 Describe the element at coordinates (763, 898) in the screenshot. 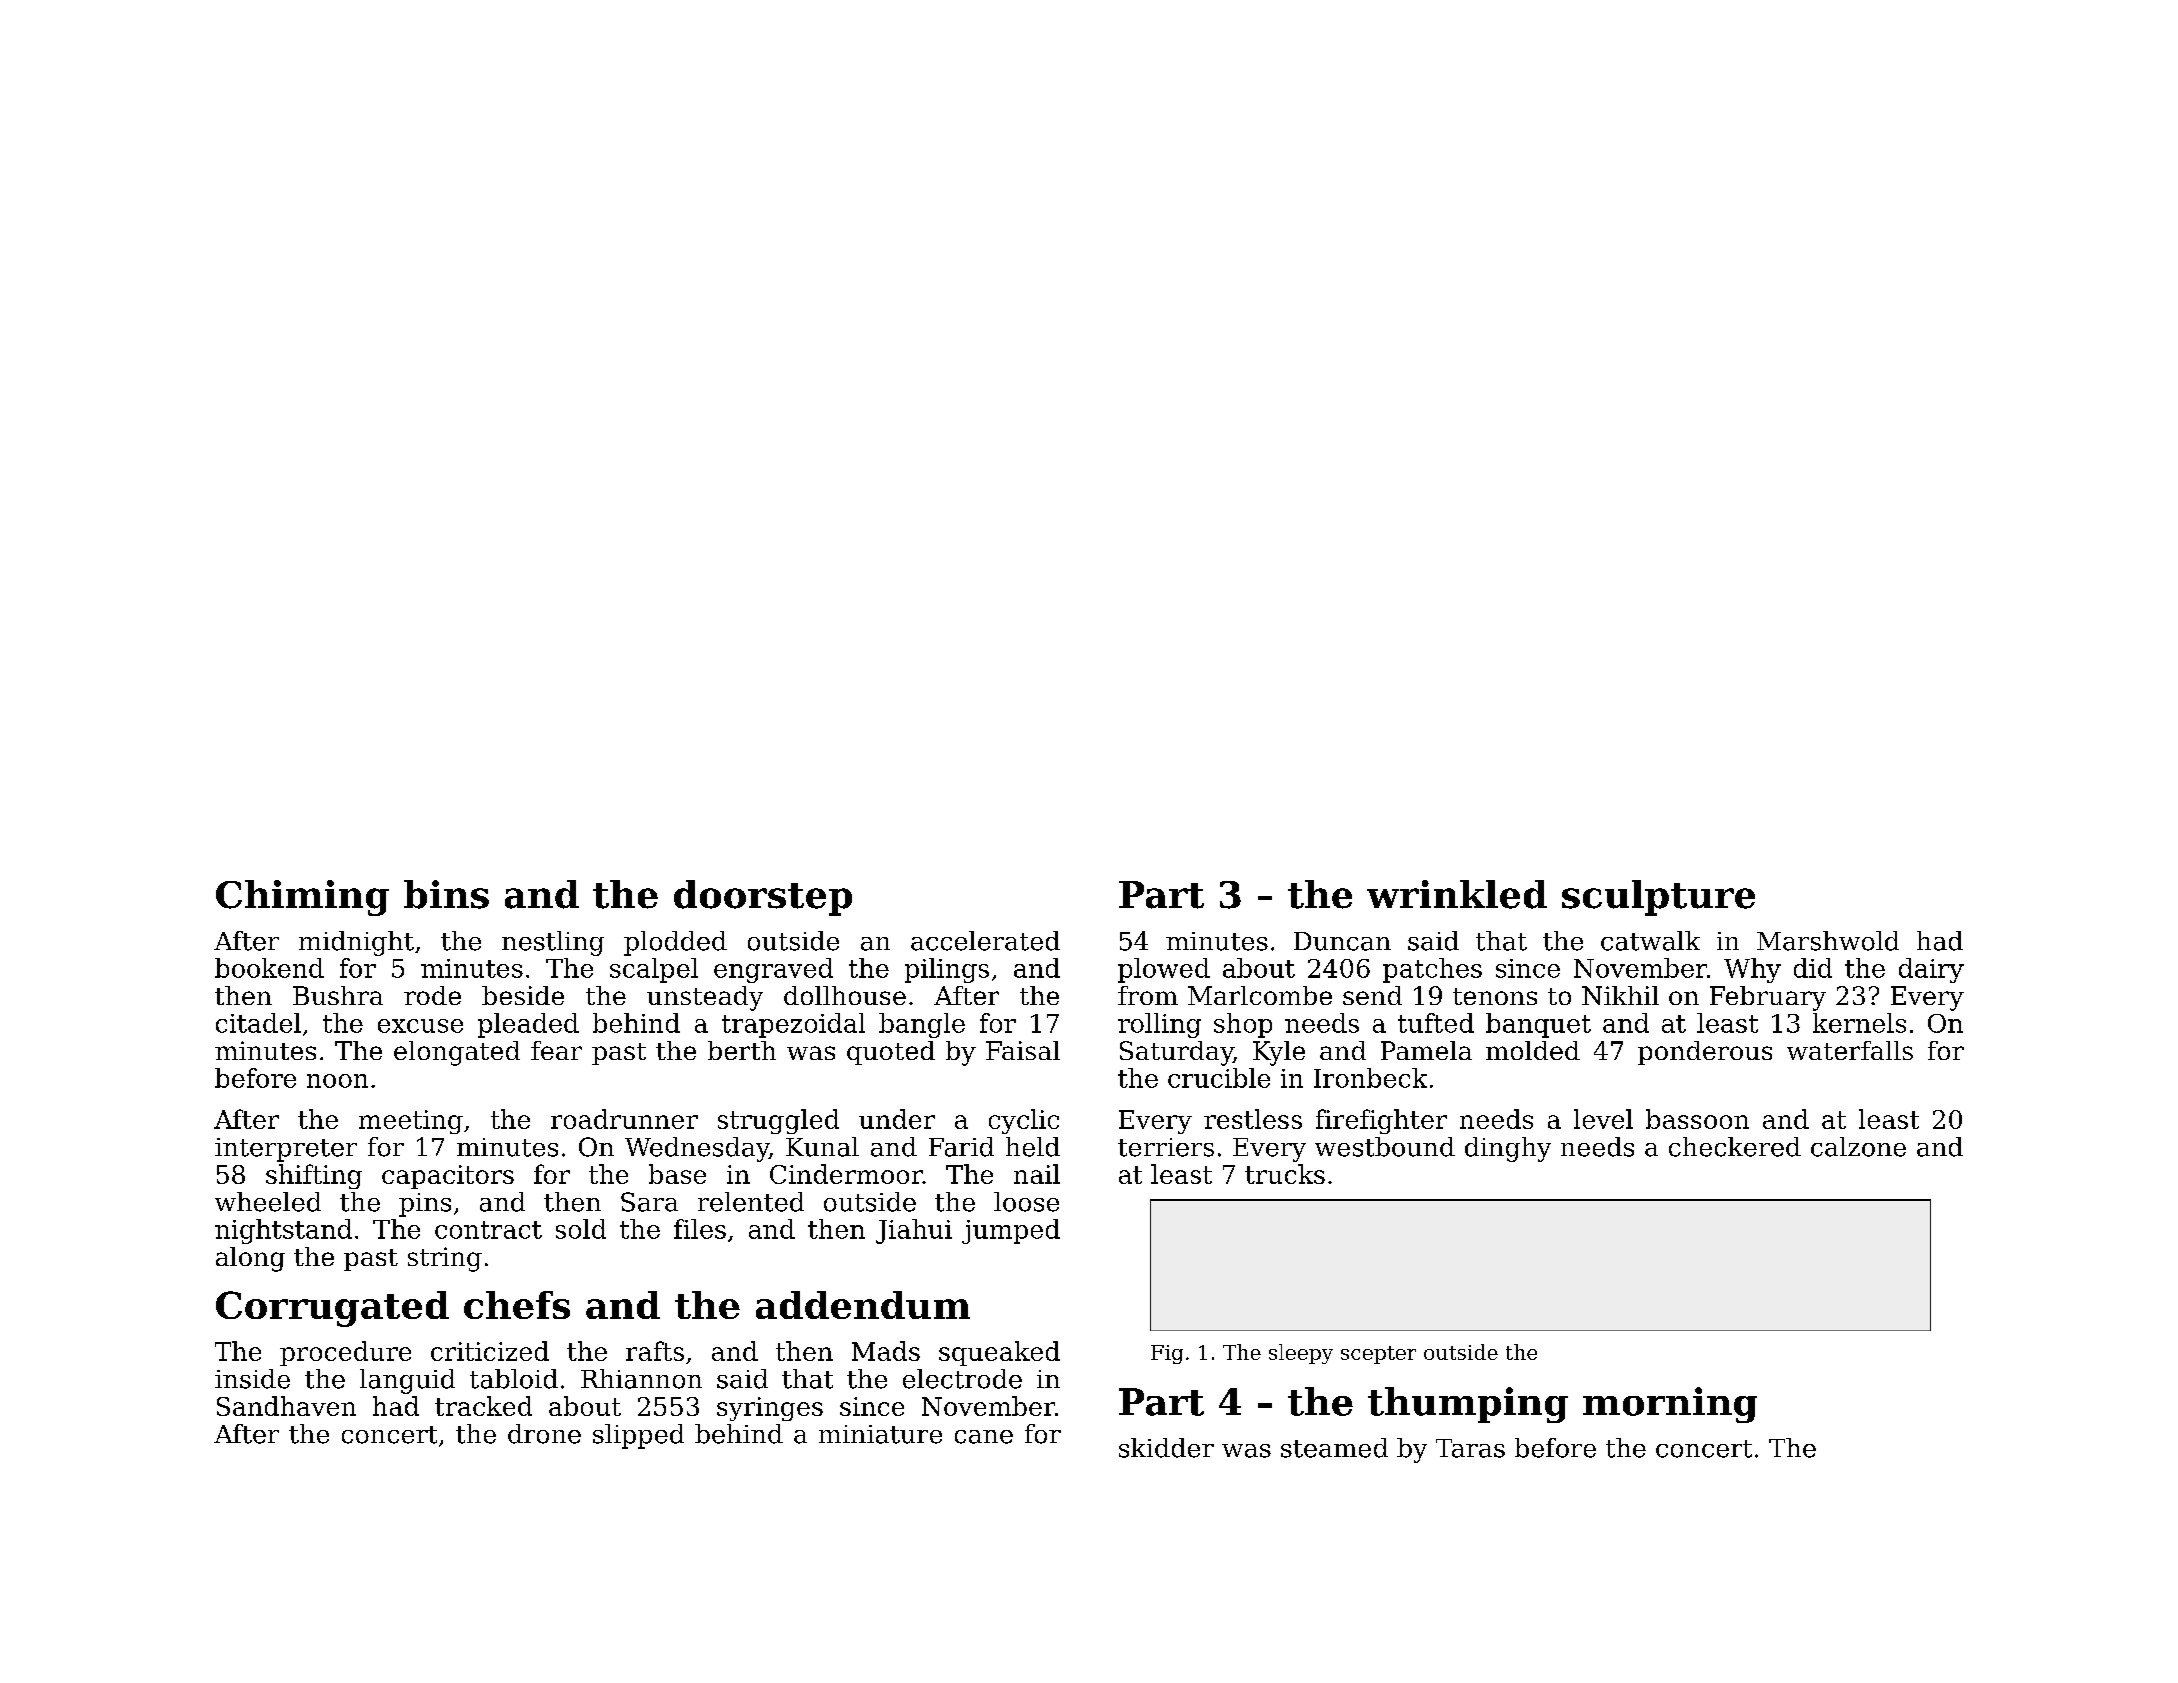

I see `doorstep` at that location.
